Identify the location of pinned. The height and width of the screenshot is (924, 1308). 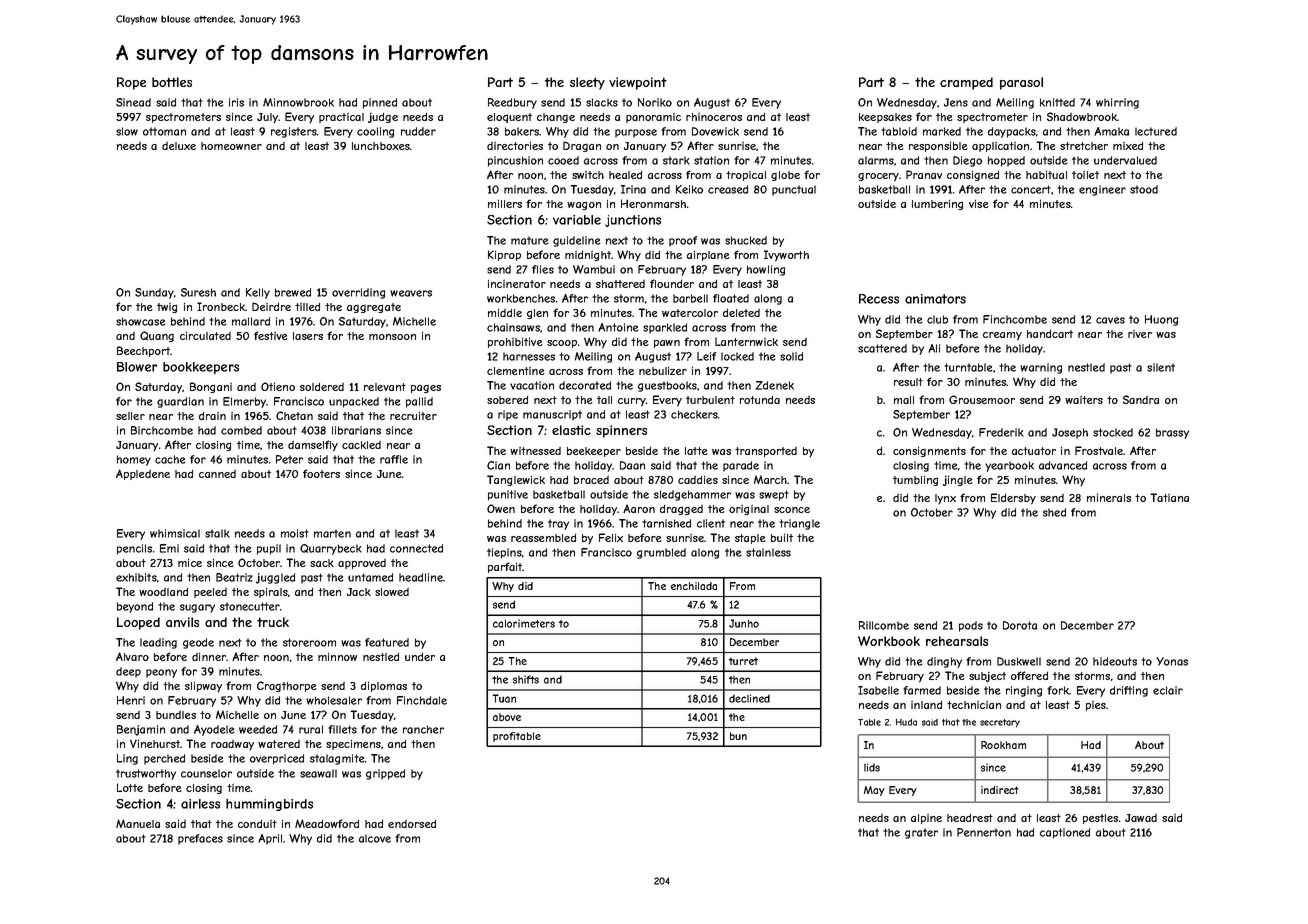
(380, 103).
